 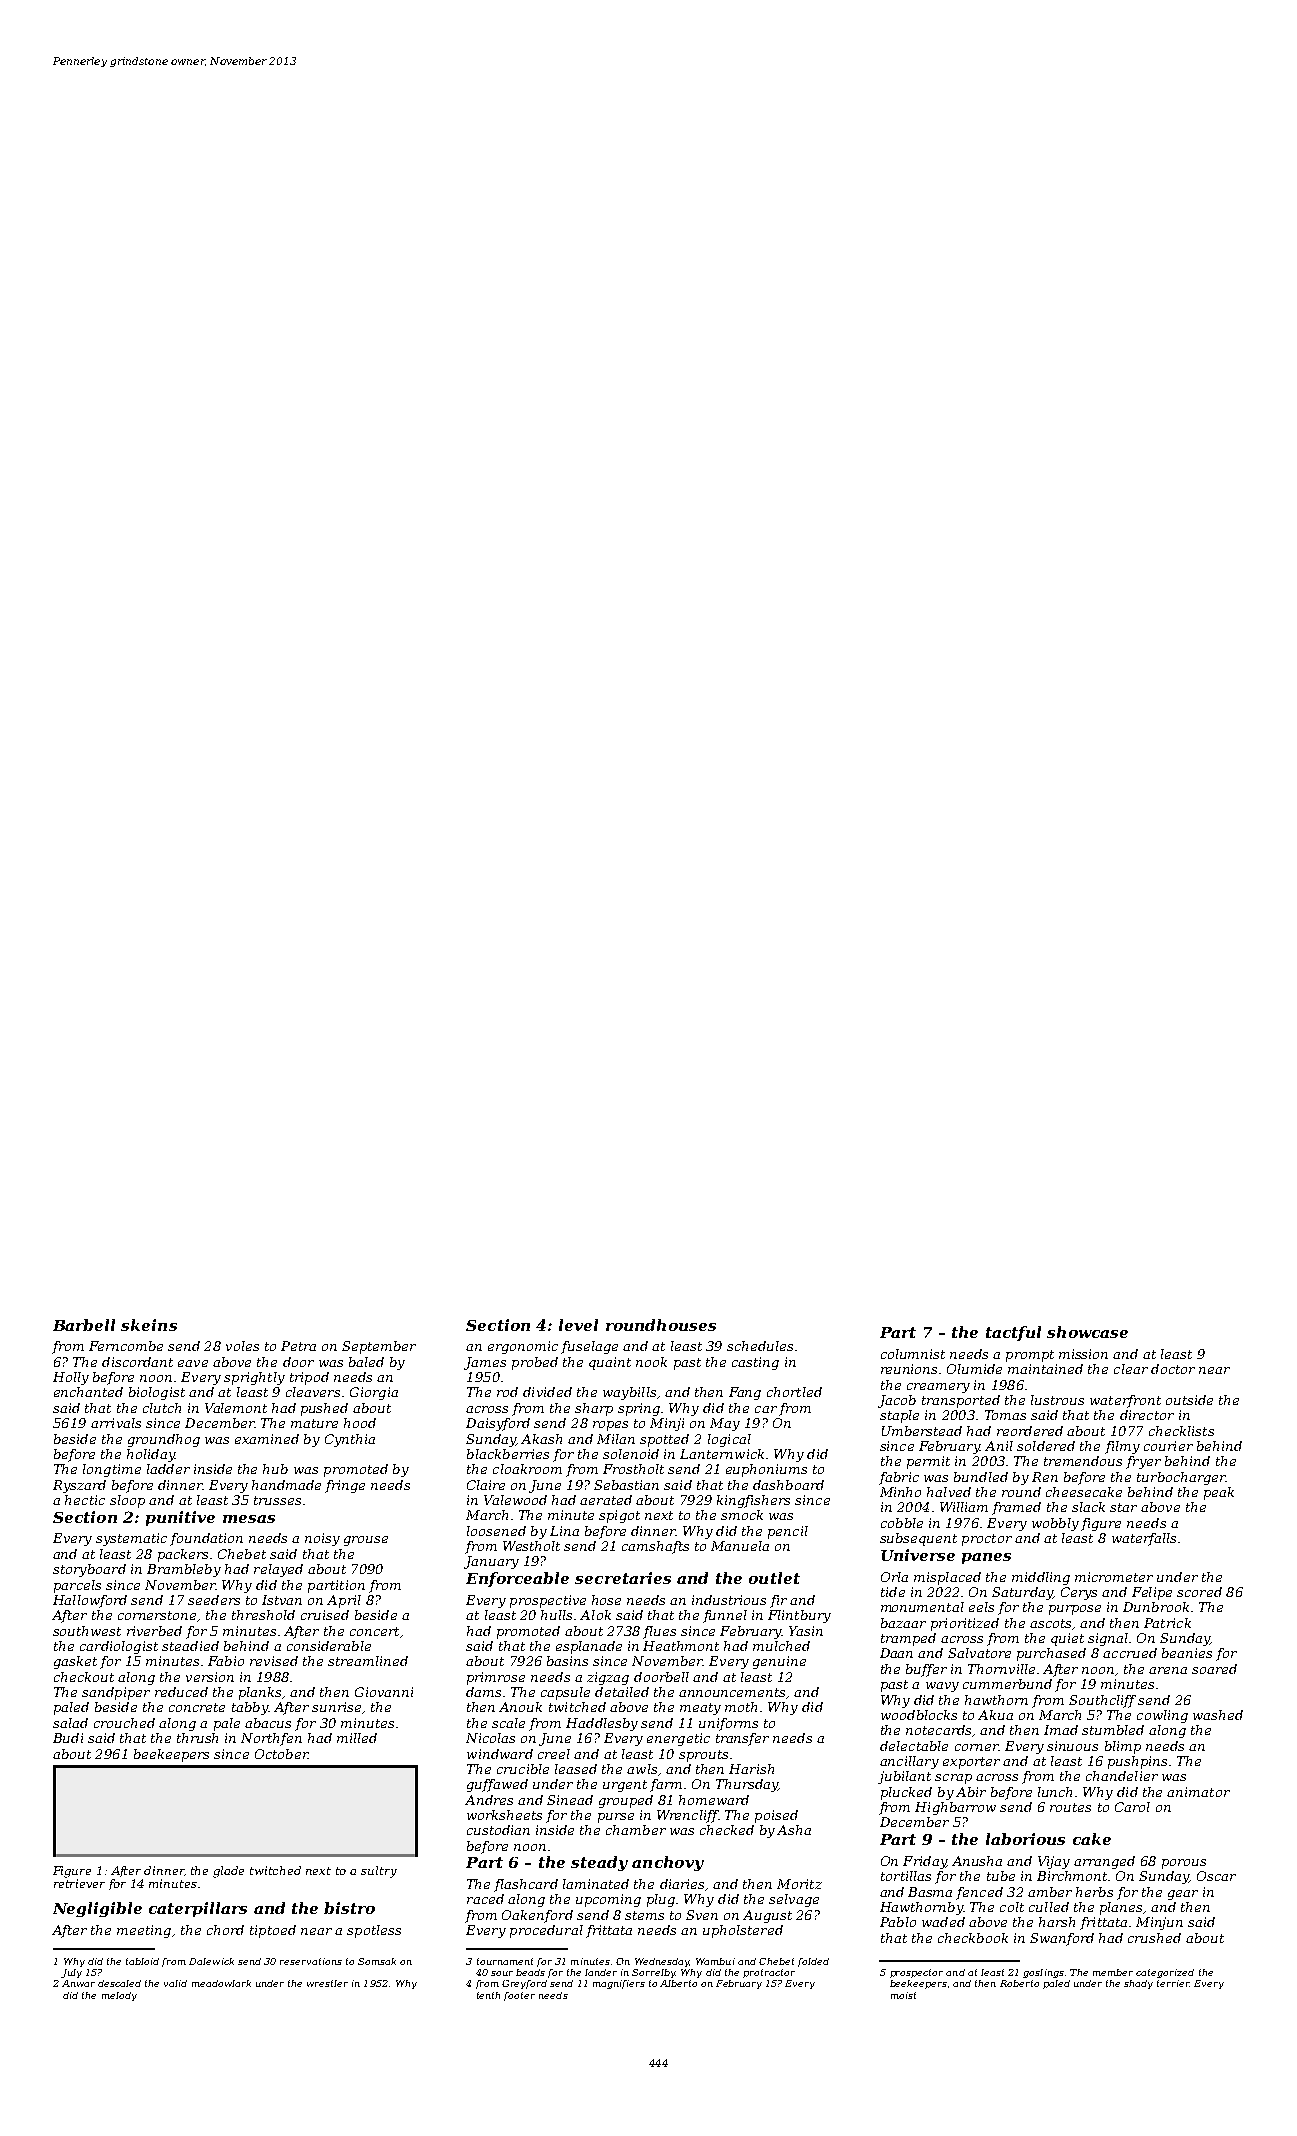 I want to click on homeward, so click(x=714, y=1800).
